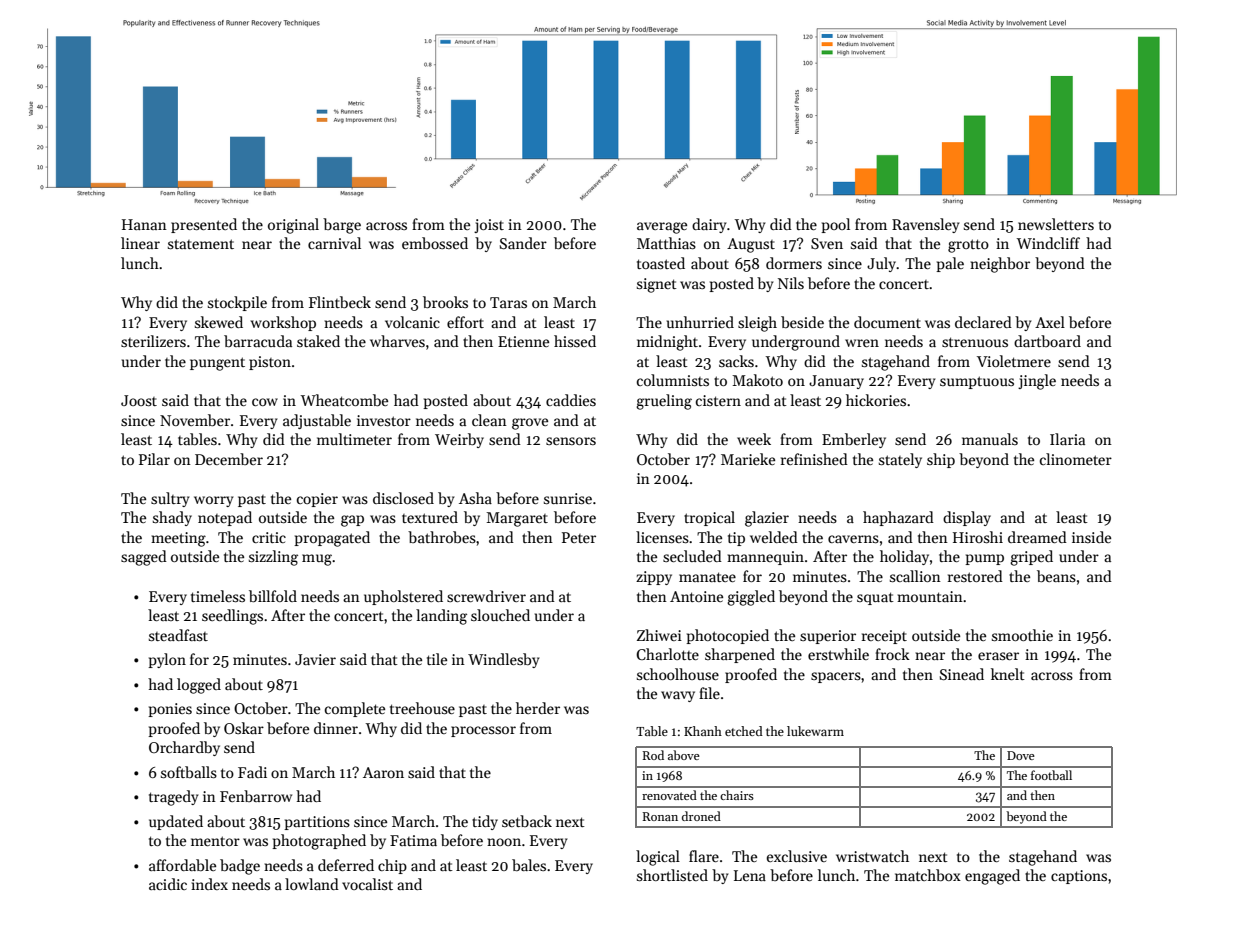  Describe the element at coordinates (828, 637) in the page. I see `superior` at that location.
